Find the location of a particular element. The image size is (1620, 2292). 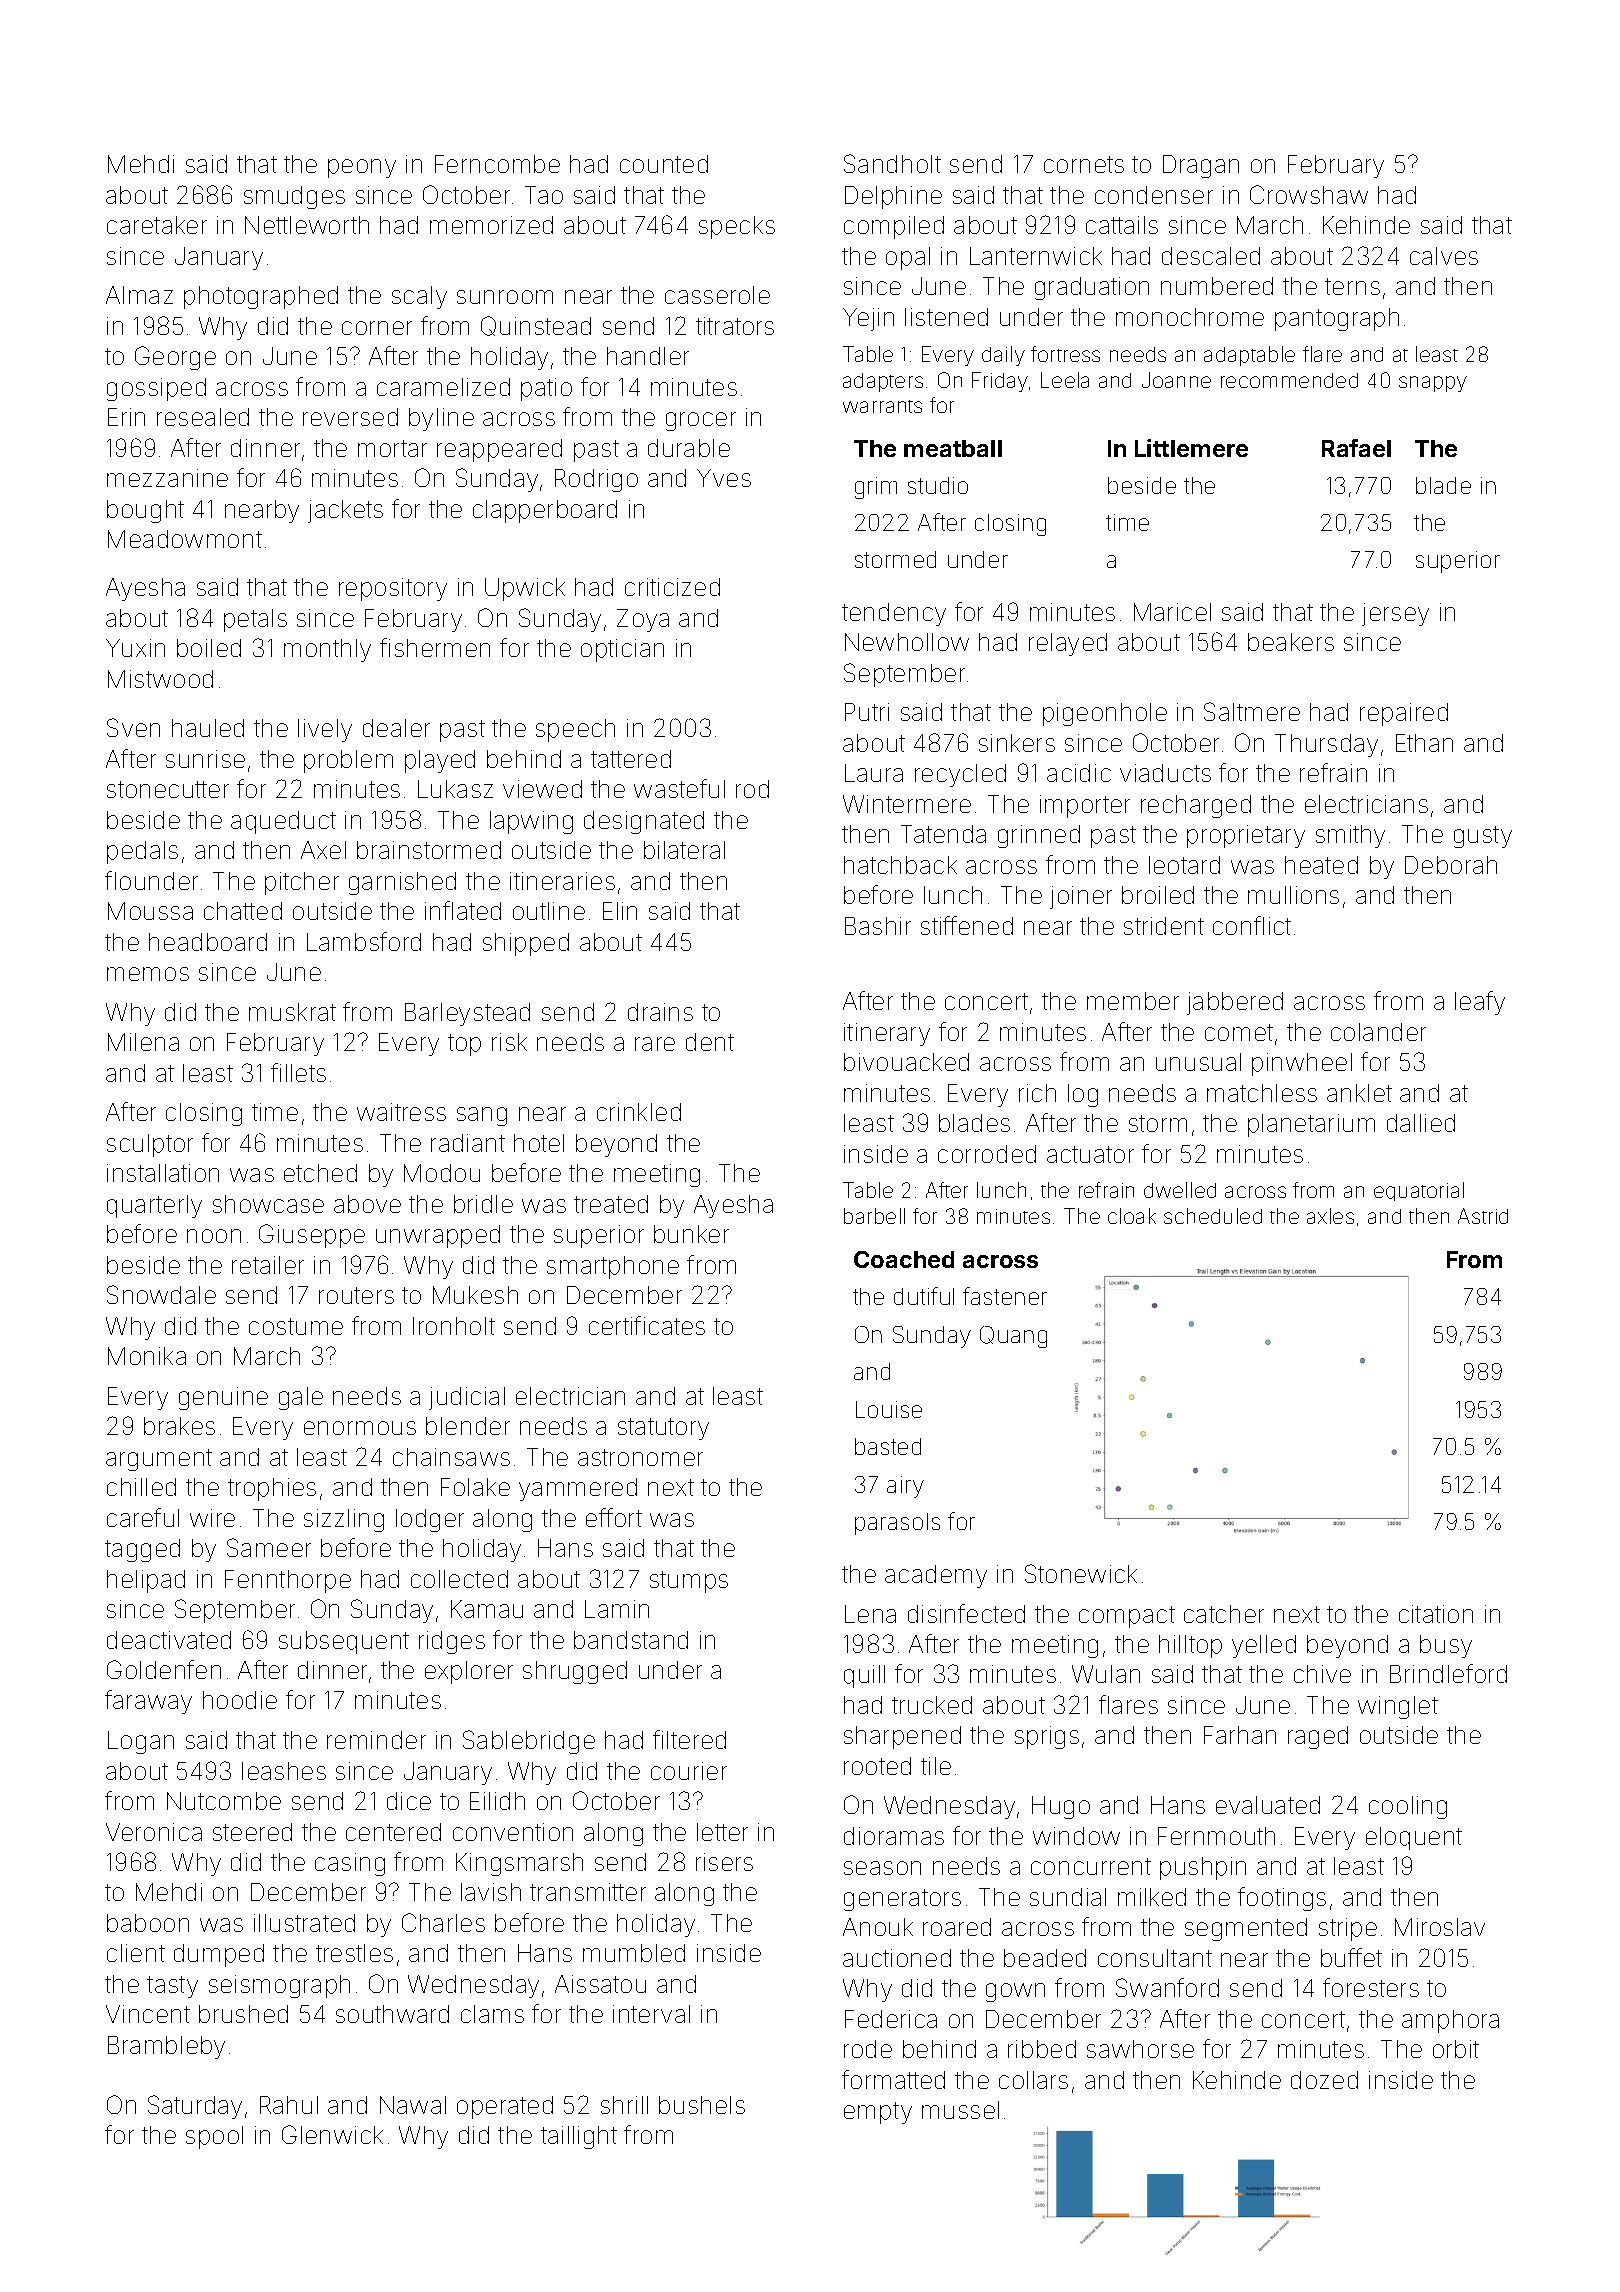

Yuxin is located at coordinates (135, 648).
